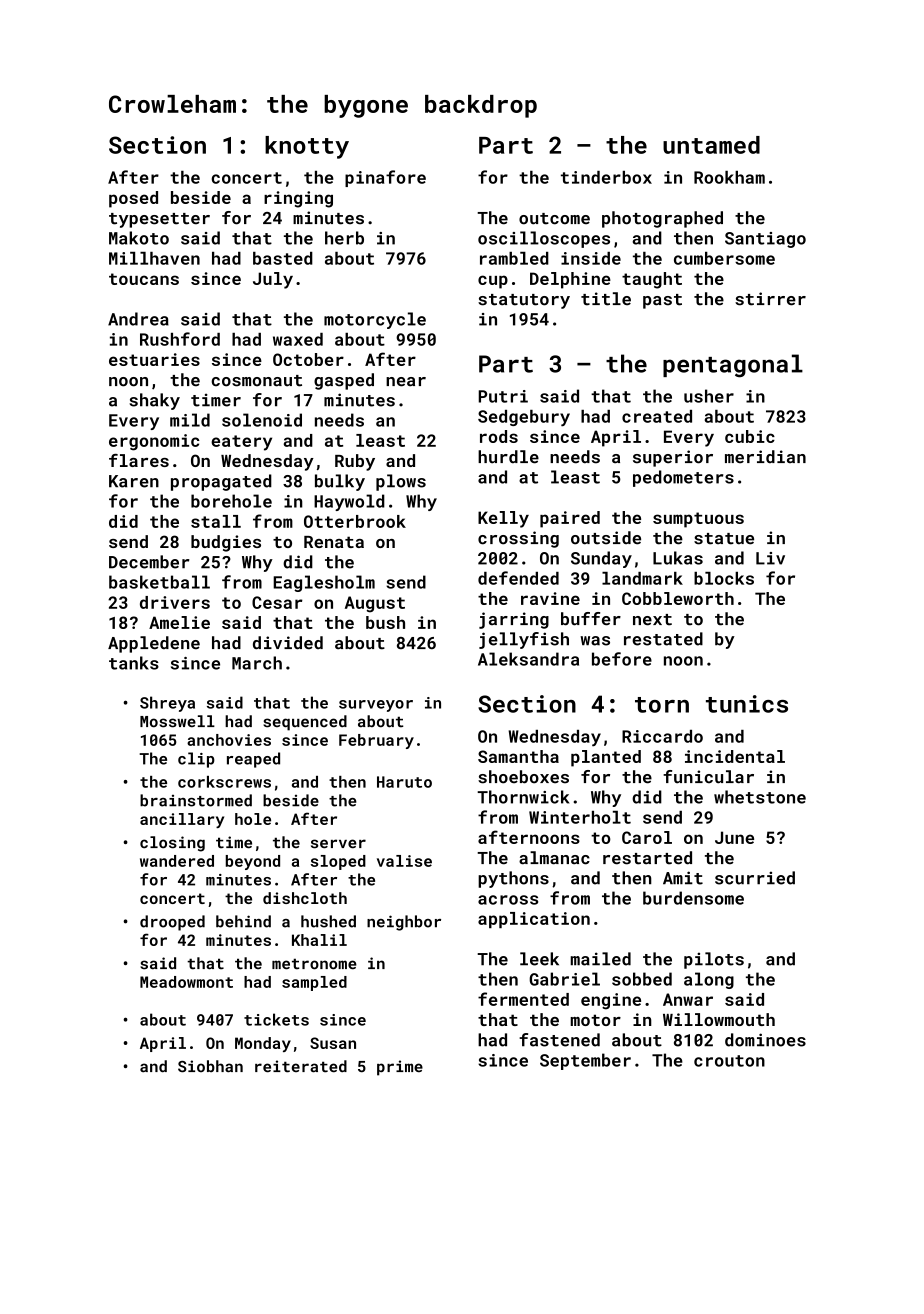 This page has height=1314, width=924. What do you see at coordinates (385, 178) in the page?
I see `pinafore` at bounding box center [385, 178].
